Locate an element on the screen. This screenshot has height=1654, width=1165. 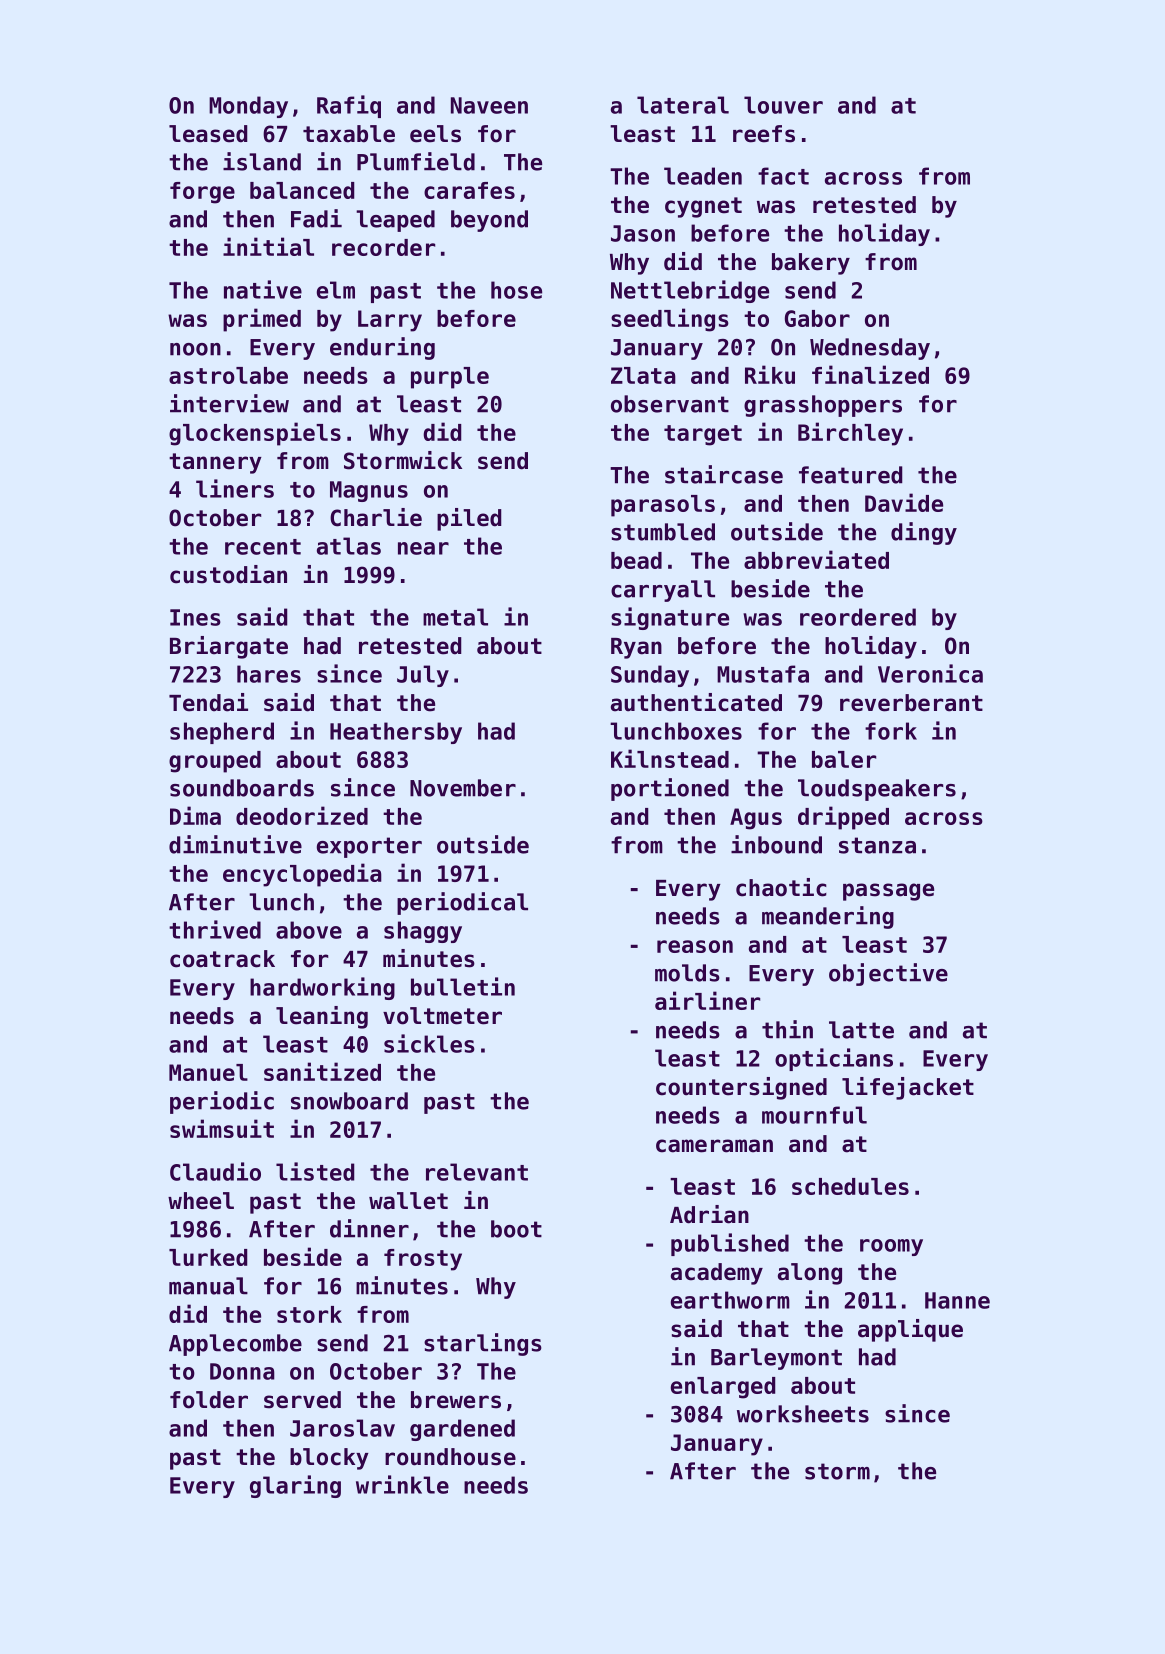
leaped is located at coordinates (395, 221).
